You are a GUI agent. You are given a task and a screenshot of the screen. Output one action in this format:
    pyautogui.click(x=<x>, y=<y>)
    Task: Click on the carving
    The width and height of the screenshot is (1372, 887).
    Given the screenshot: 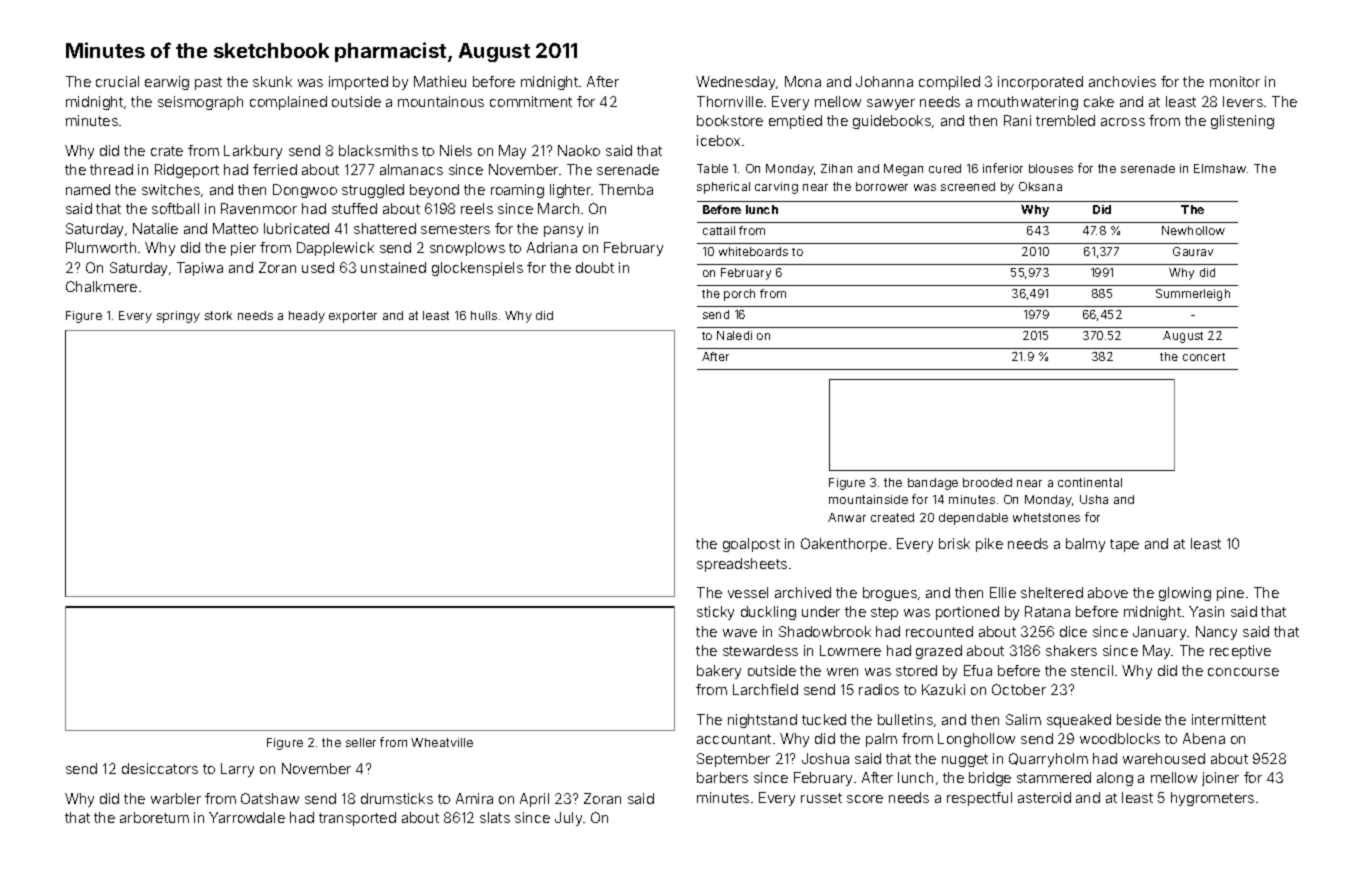 What is the action you would take?
    pyautogui.click(x=776, y=188)
